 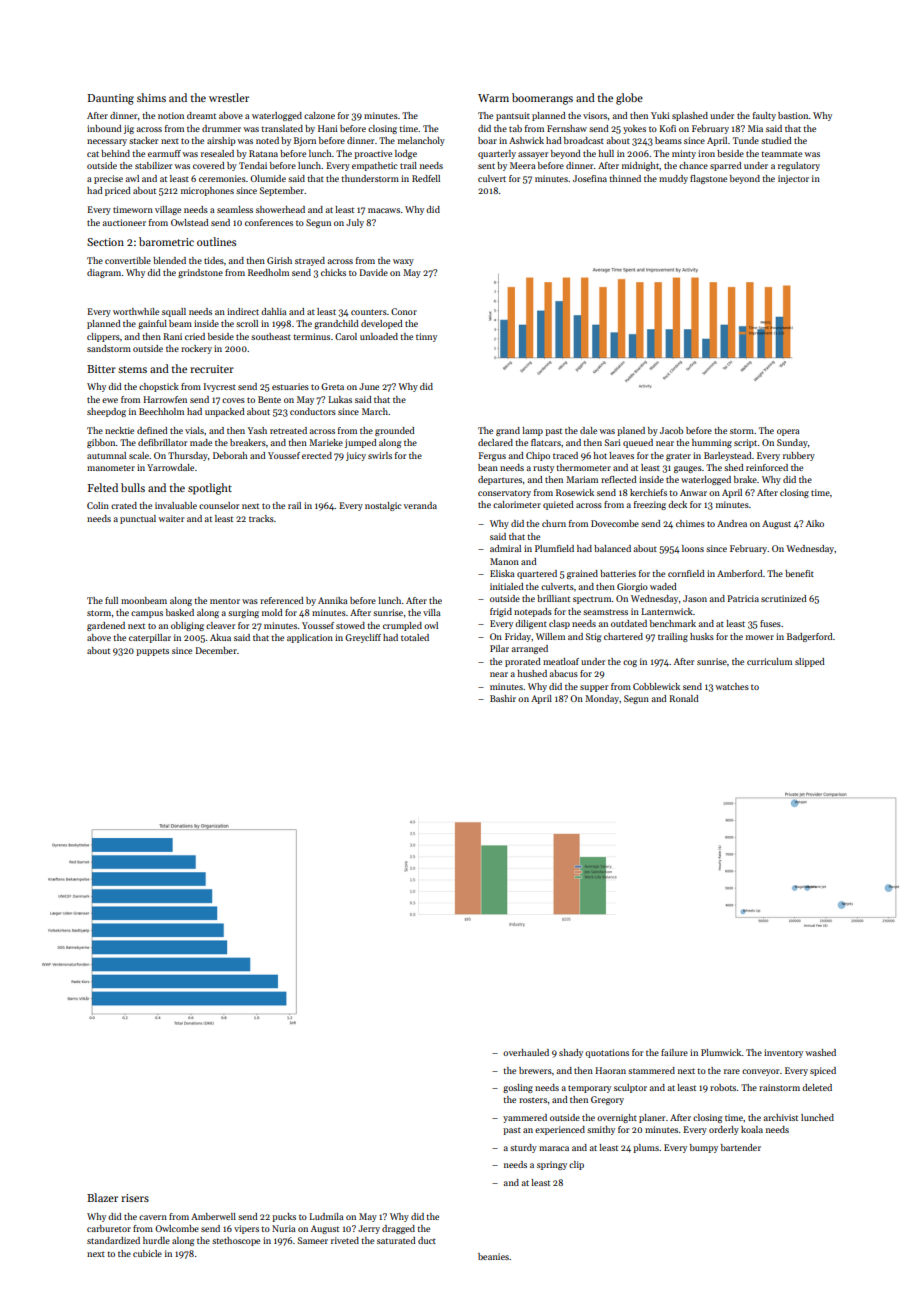 What do you see at coordinates (564, 673) in the screenshot?
I see `abacus` at bounding box center [564, 673].
